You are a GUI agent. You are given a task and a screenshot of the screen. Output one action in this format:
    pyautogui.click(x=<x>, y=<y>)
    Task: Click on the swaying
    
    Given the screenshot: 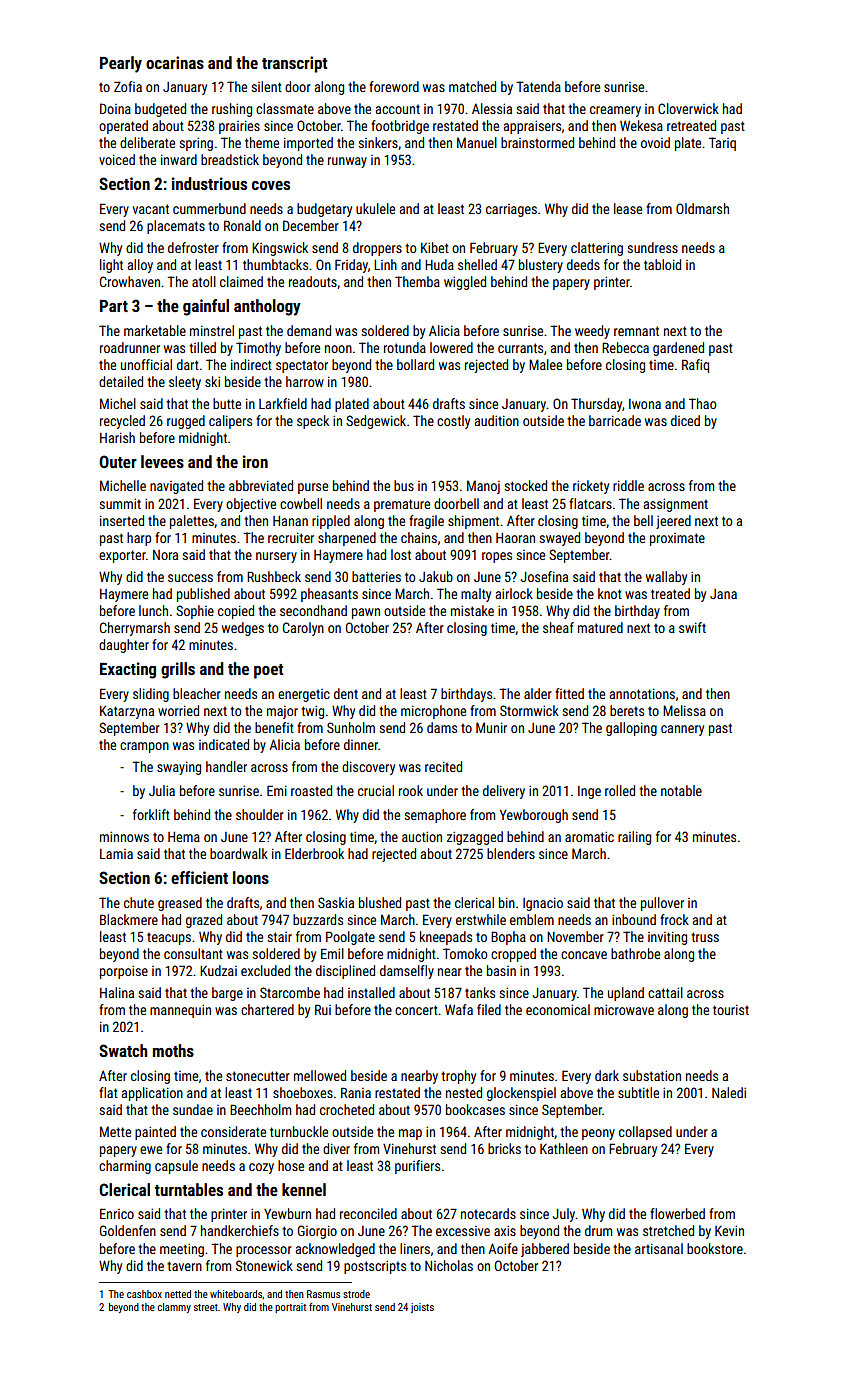 What is the action you would take?
    pyautogui.click(x=179, y=768)
